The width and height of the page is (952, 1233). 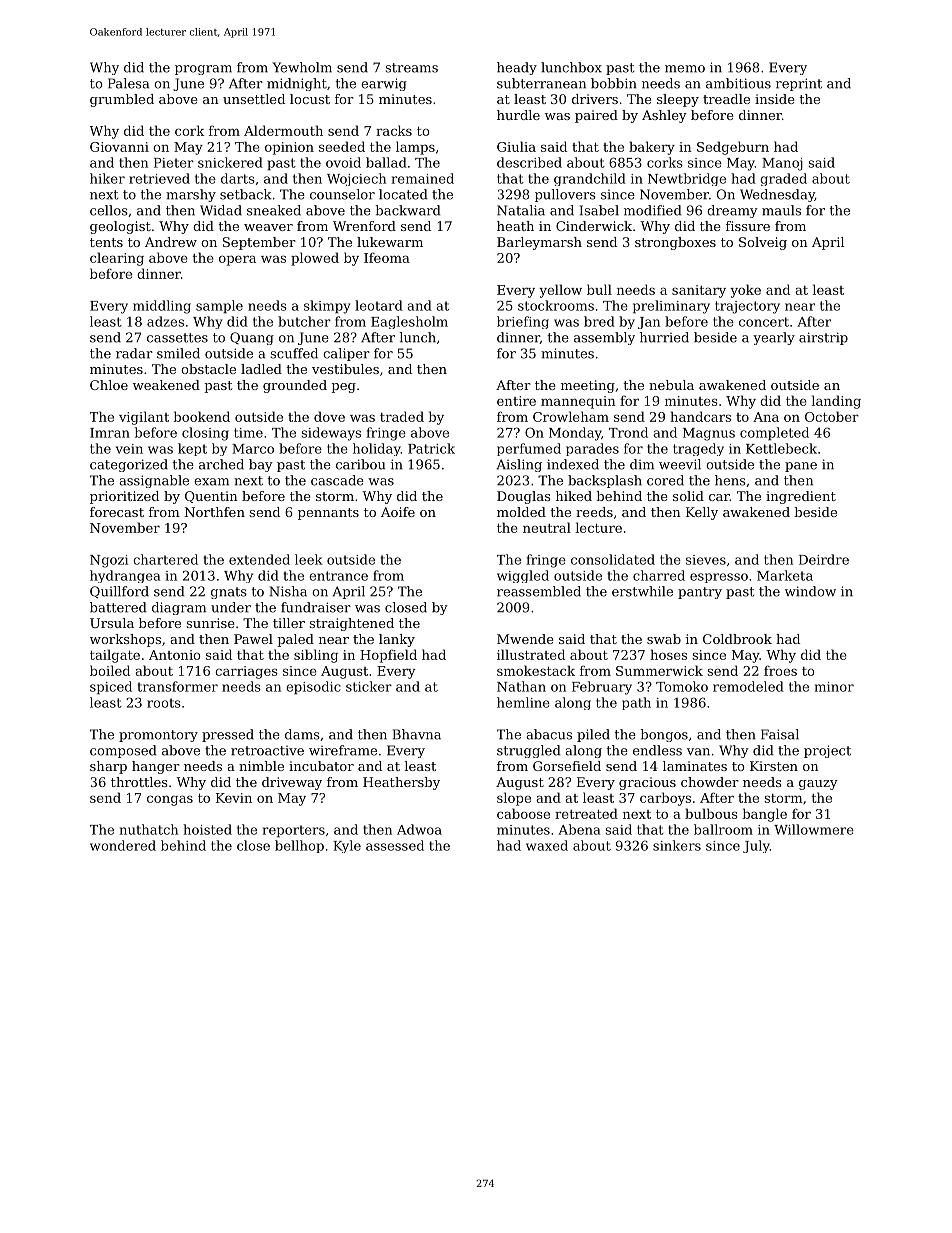 I want to click on backsplash, so click(x=605, y=481).
